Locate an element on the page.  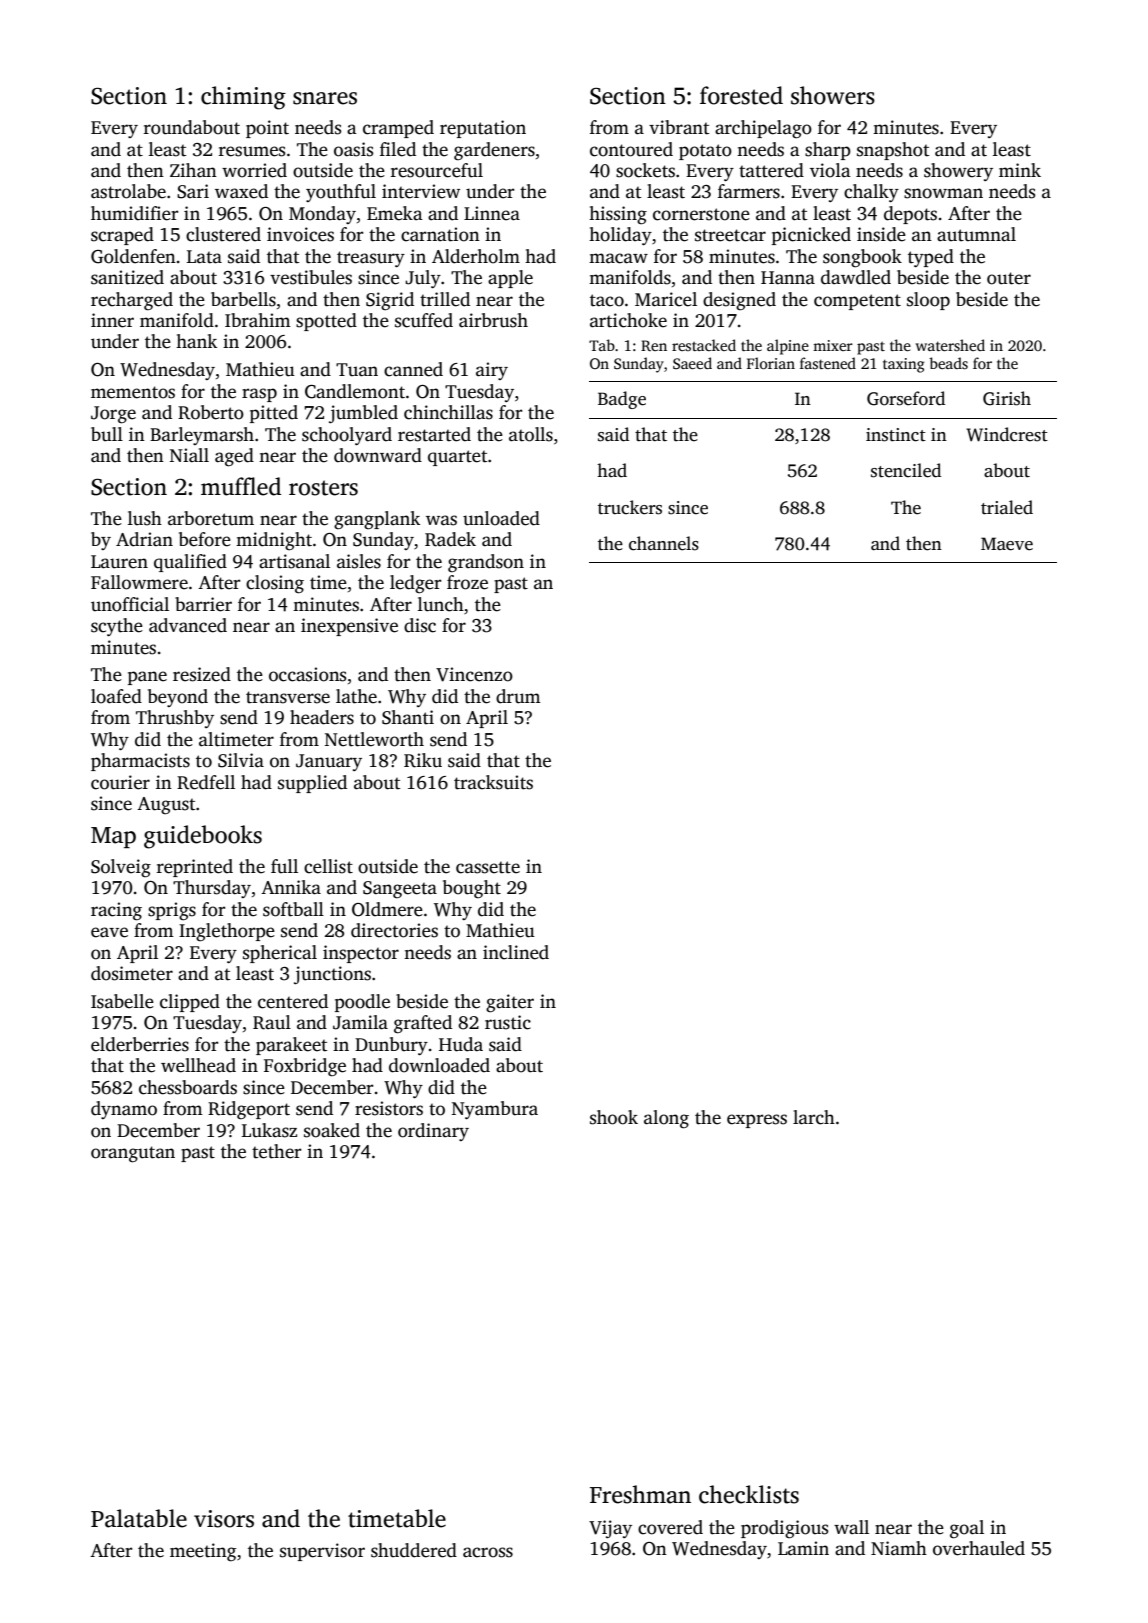
chiming is located at coordinates (243, 98).
